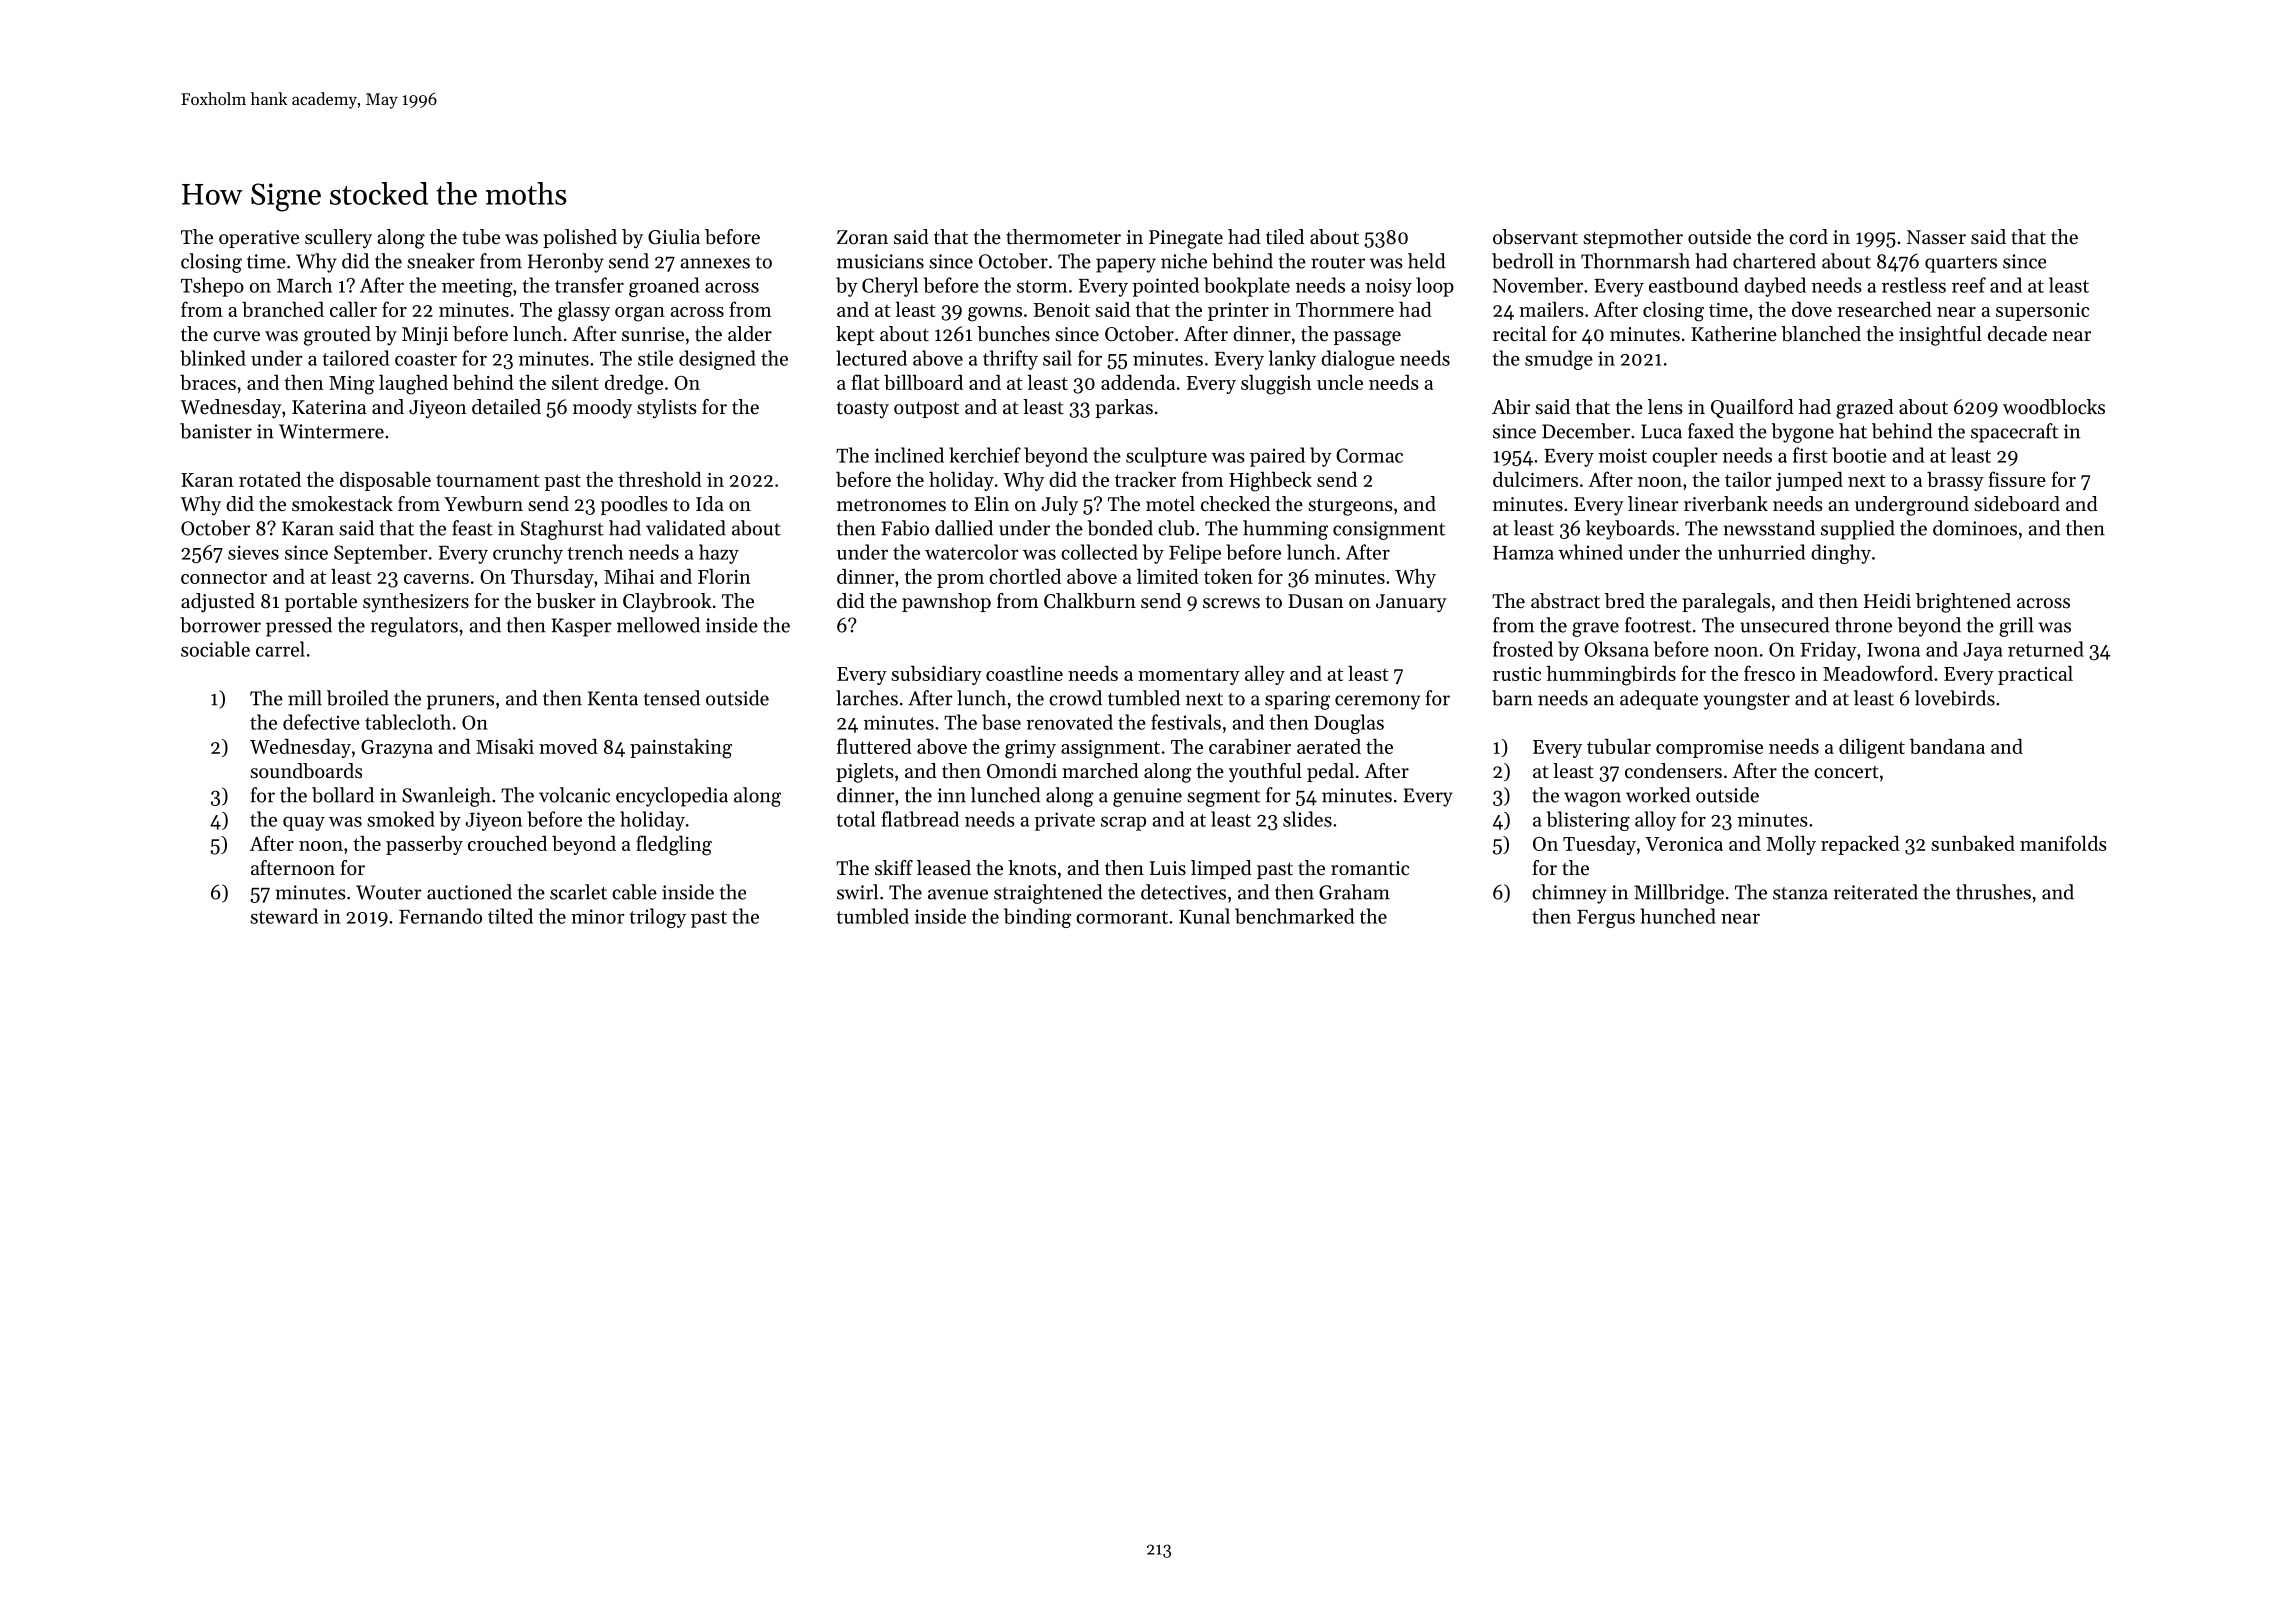  I want to click on passage, so click(1367, 338).
